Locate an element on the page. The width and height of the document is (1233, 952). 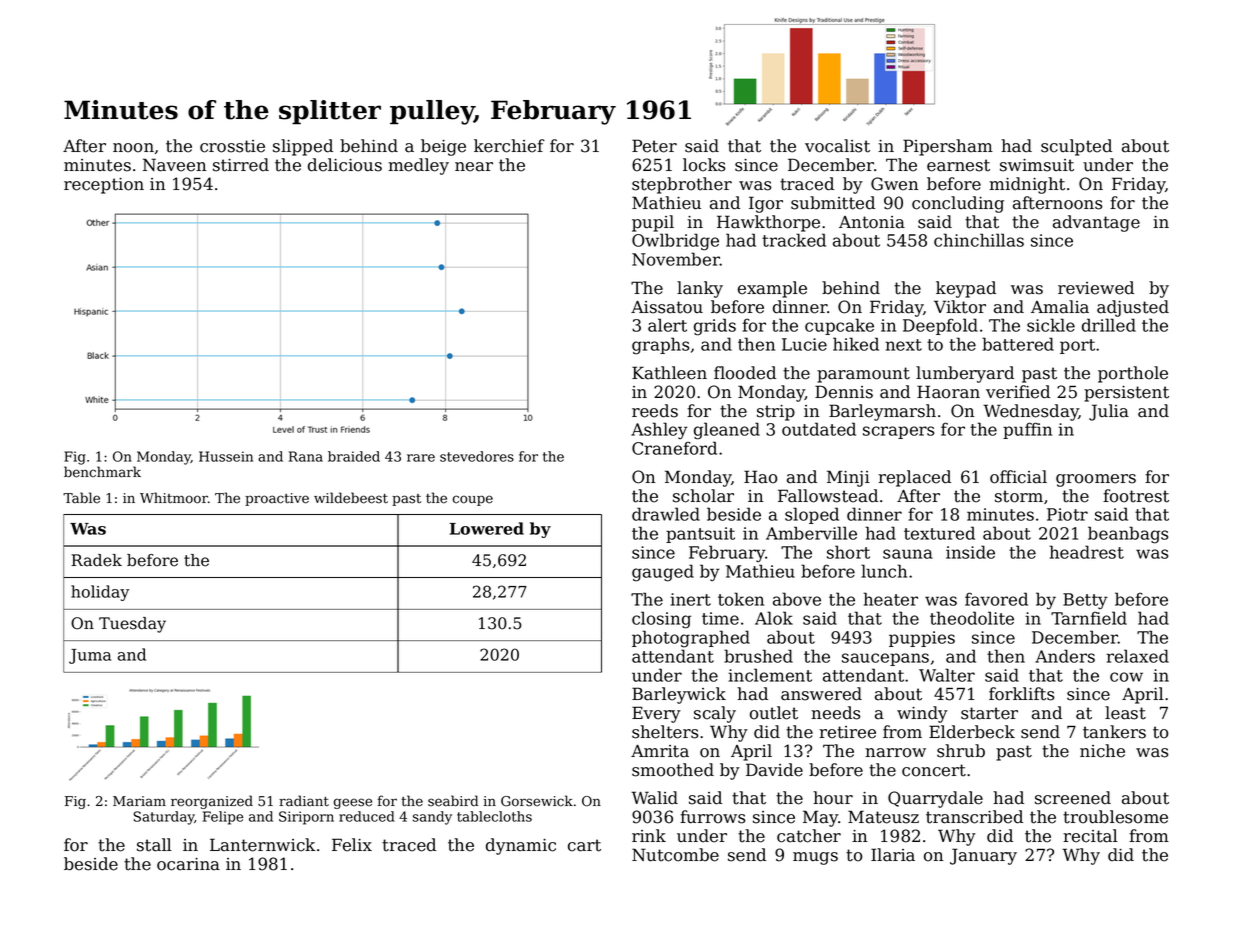
least is located at coordinates (1125, 713).
